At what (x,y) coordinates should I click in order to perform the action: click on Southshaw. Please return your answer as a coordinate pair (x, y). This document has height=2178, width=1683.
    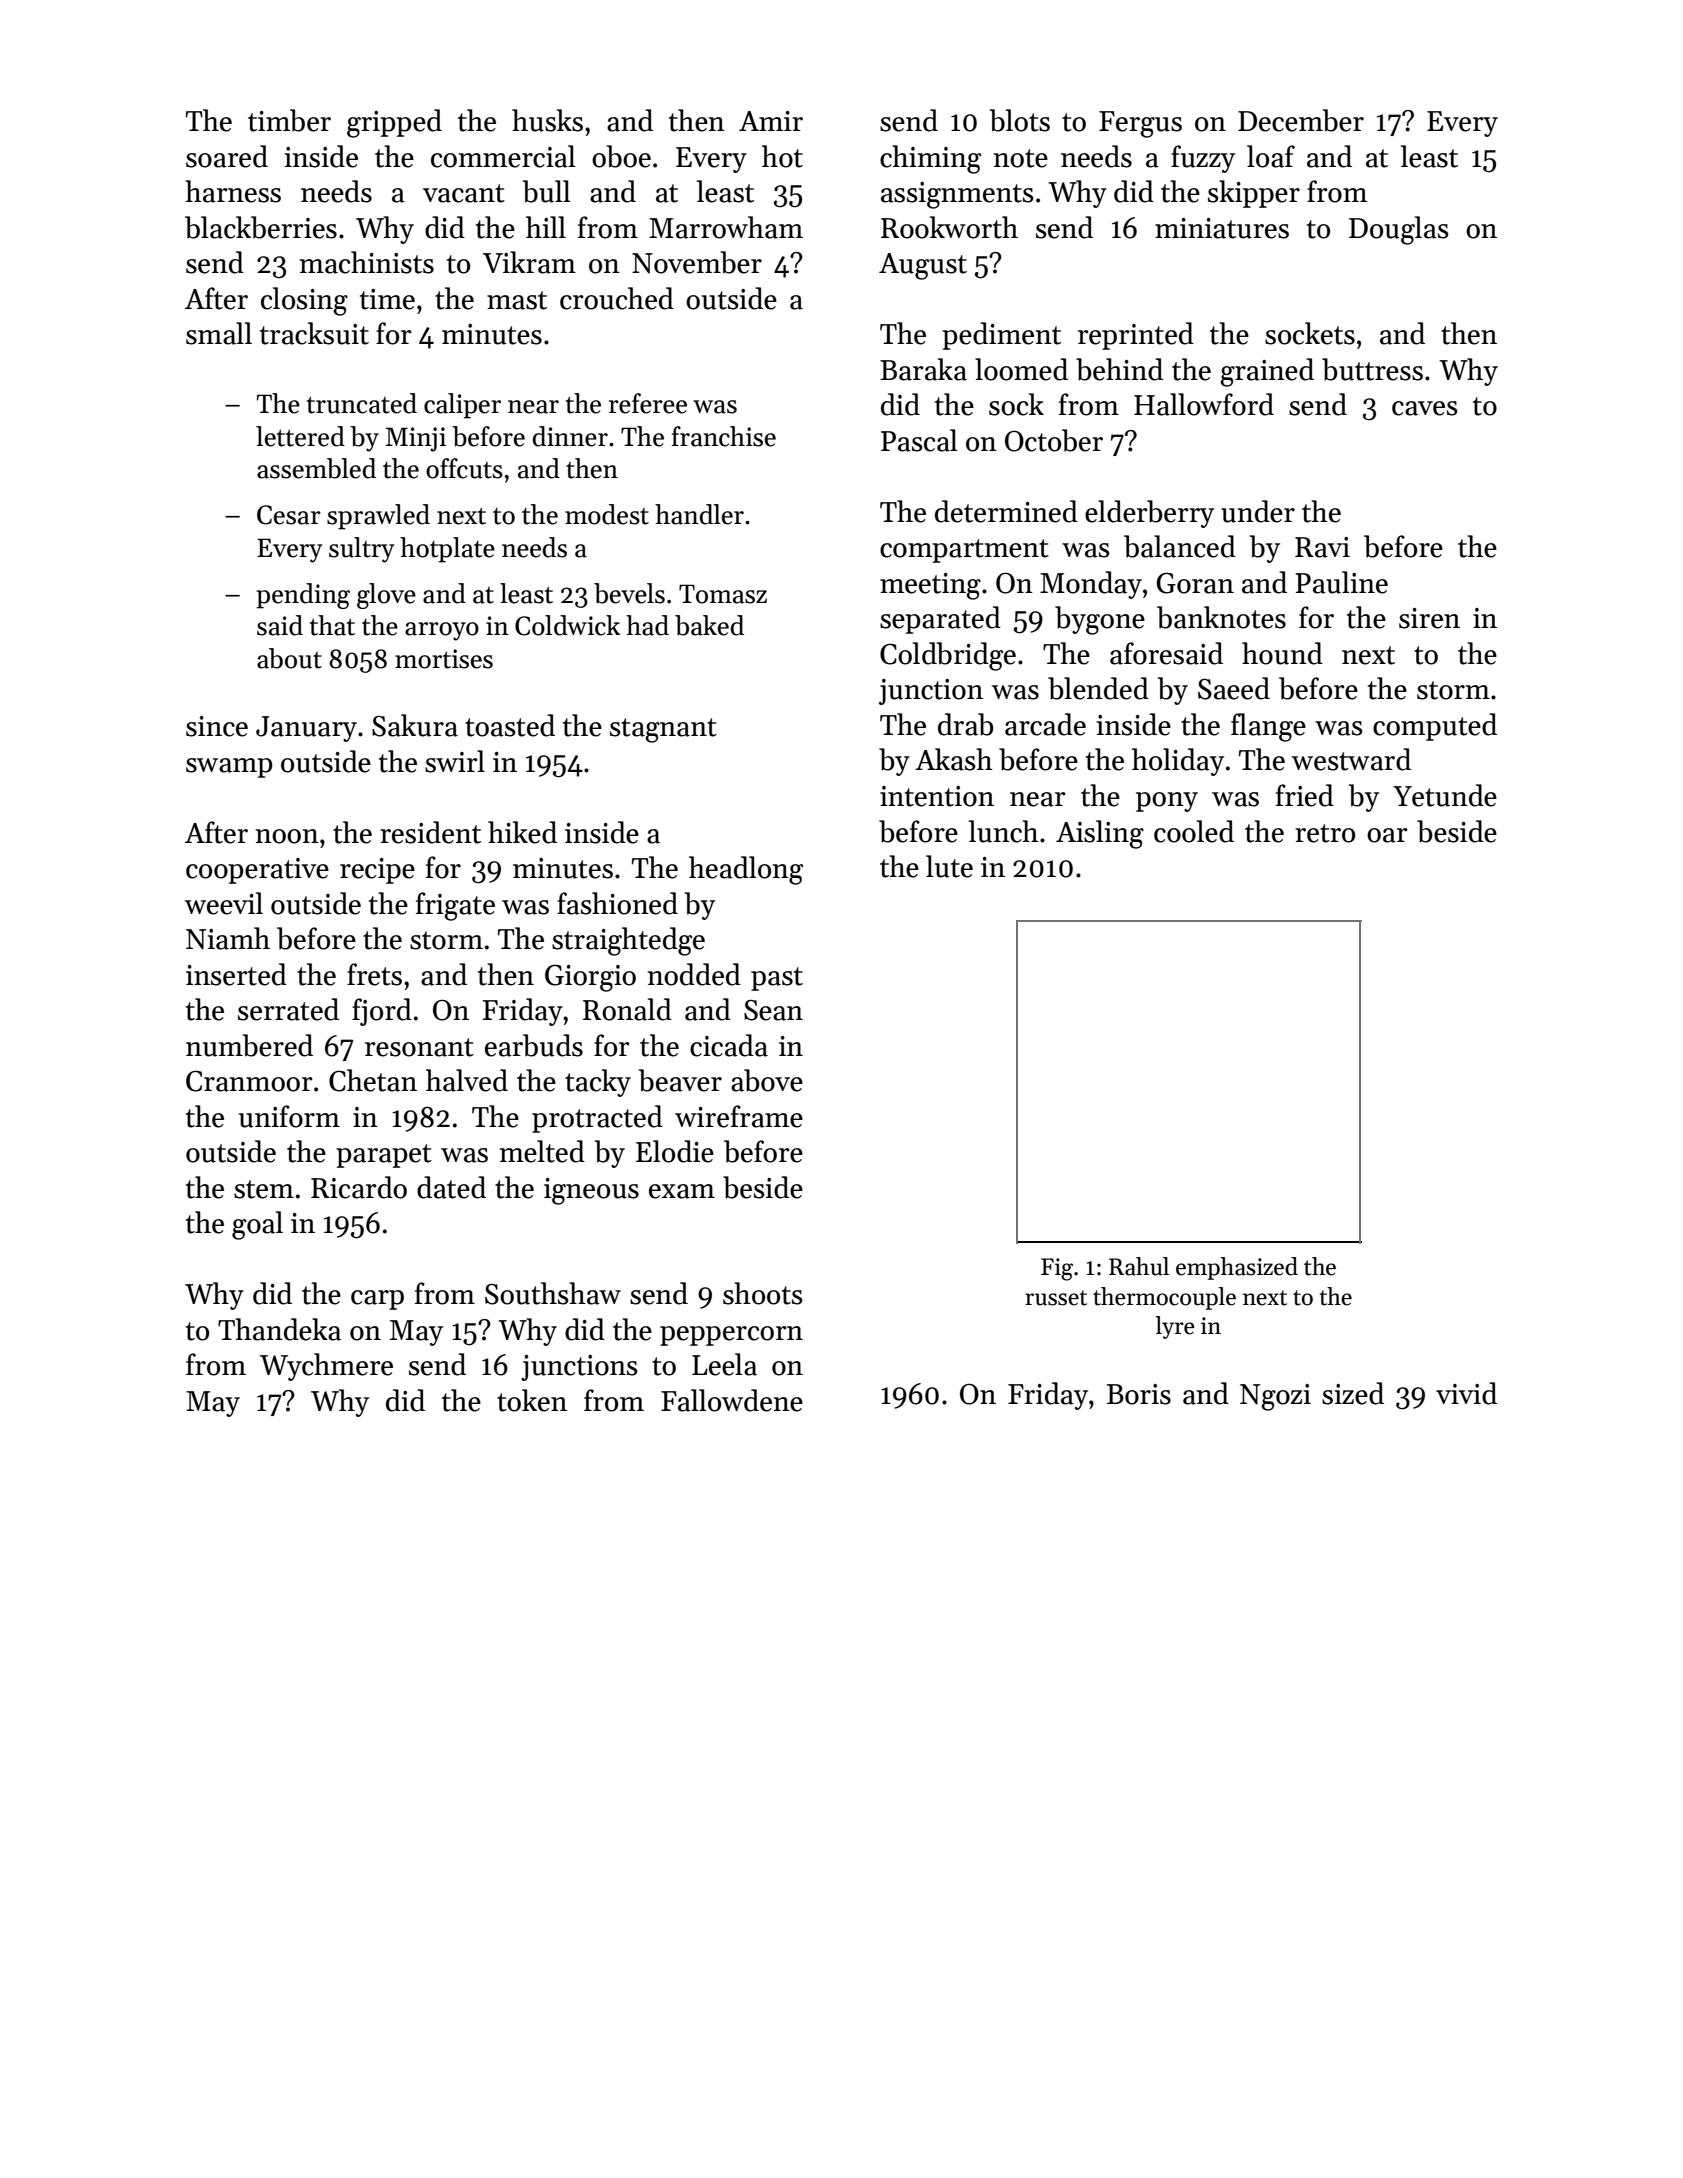
    Looking at the image, I should click on (553, 1293).
